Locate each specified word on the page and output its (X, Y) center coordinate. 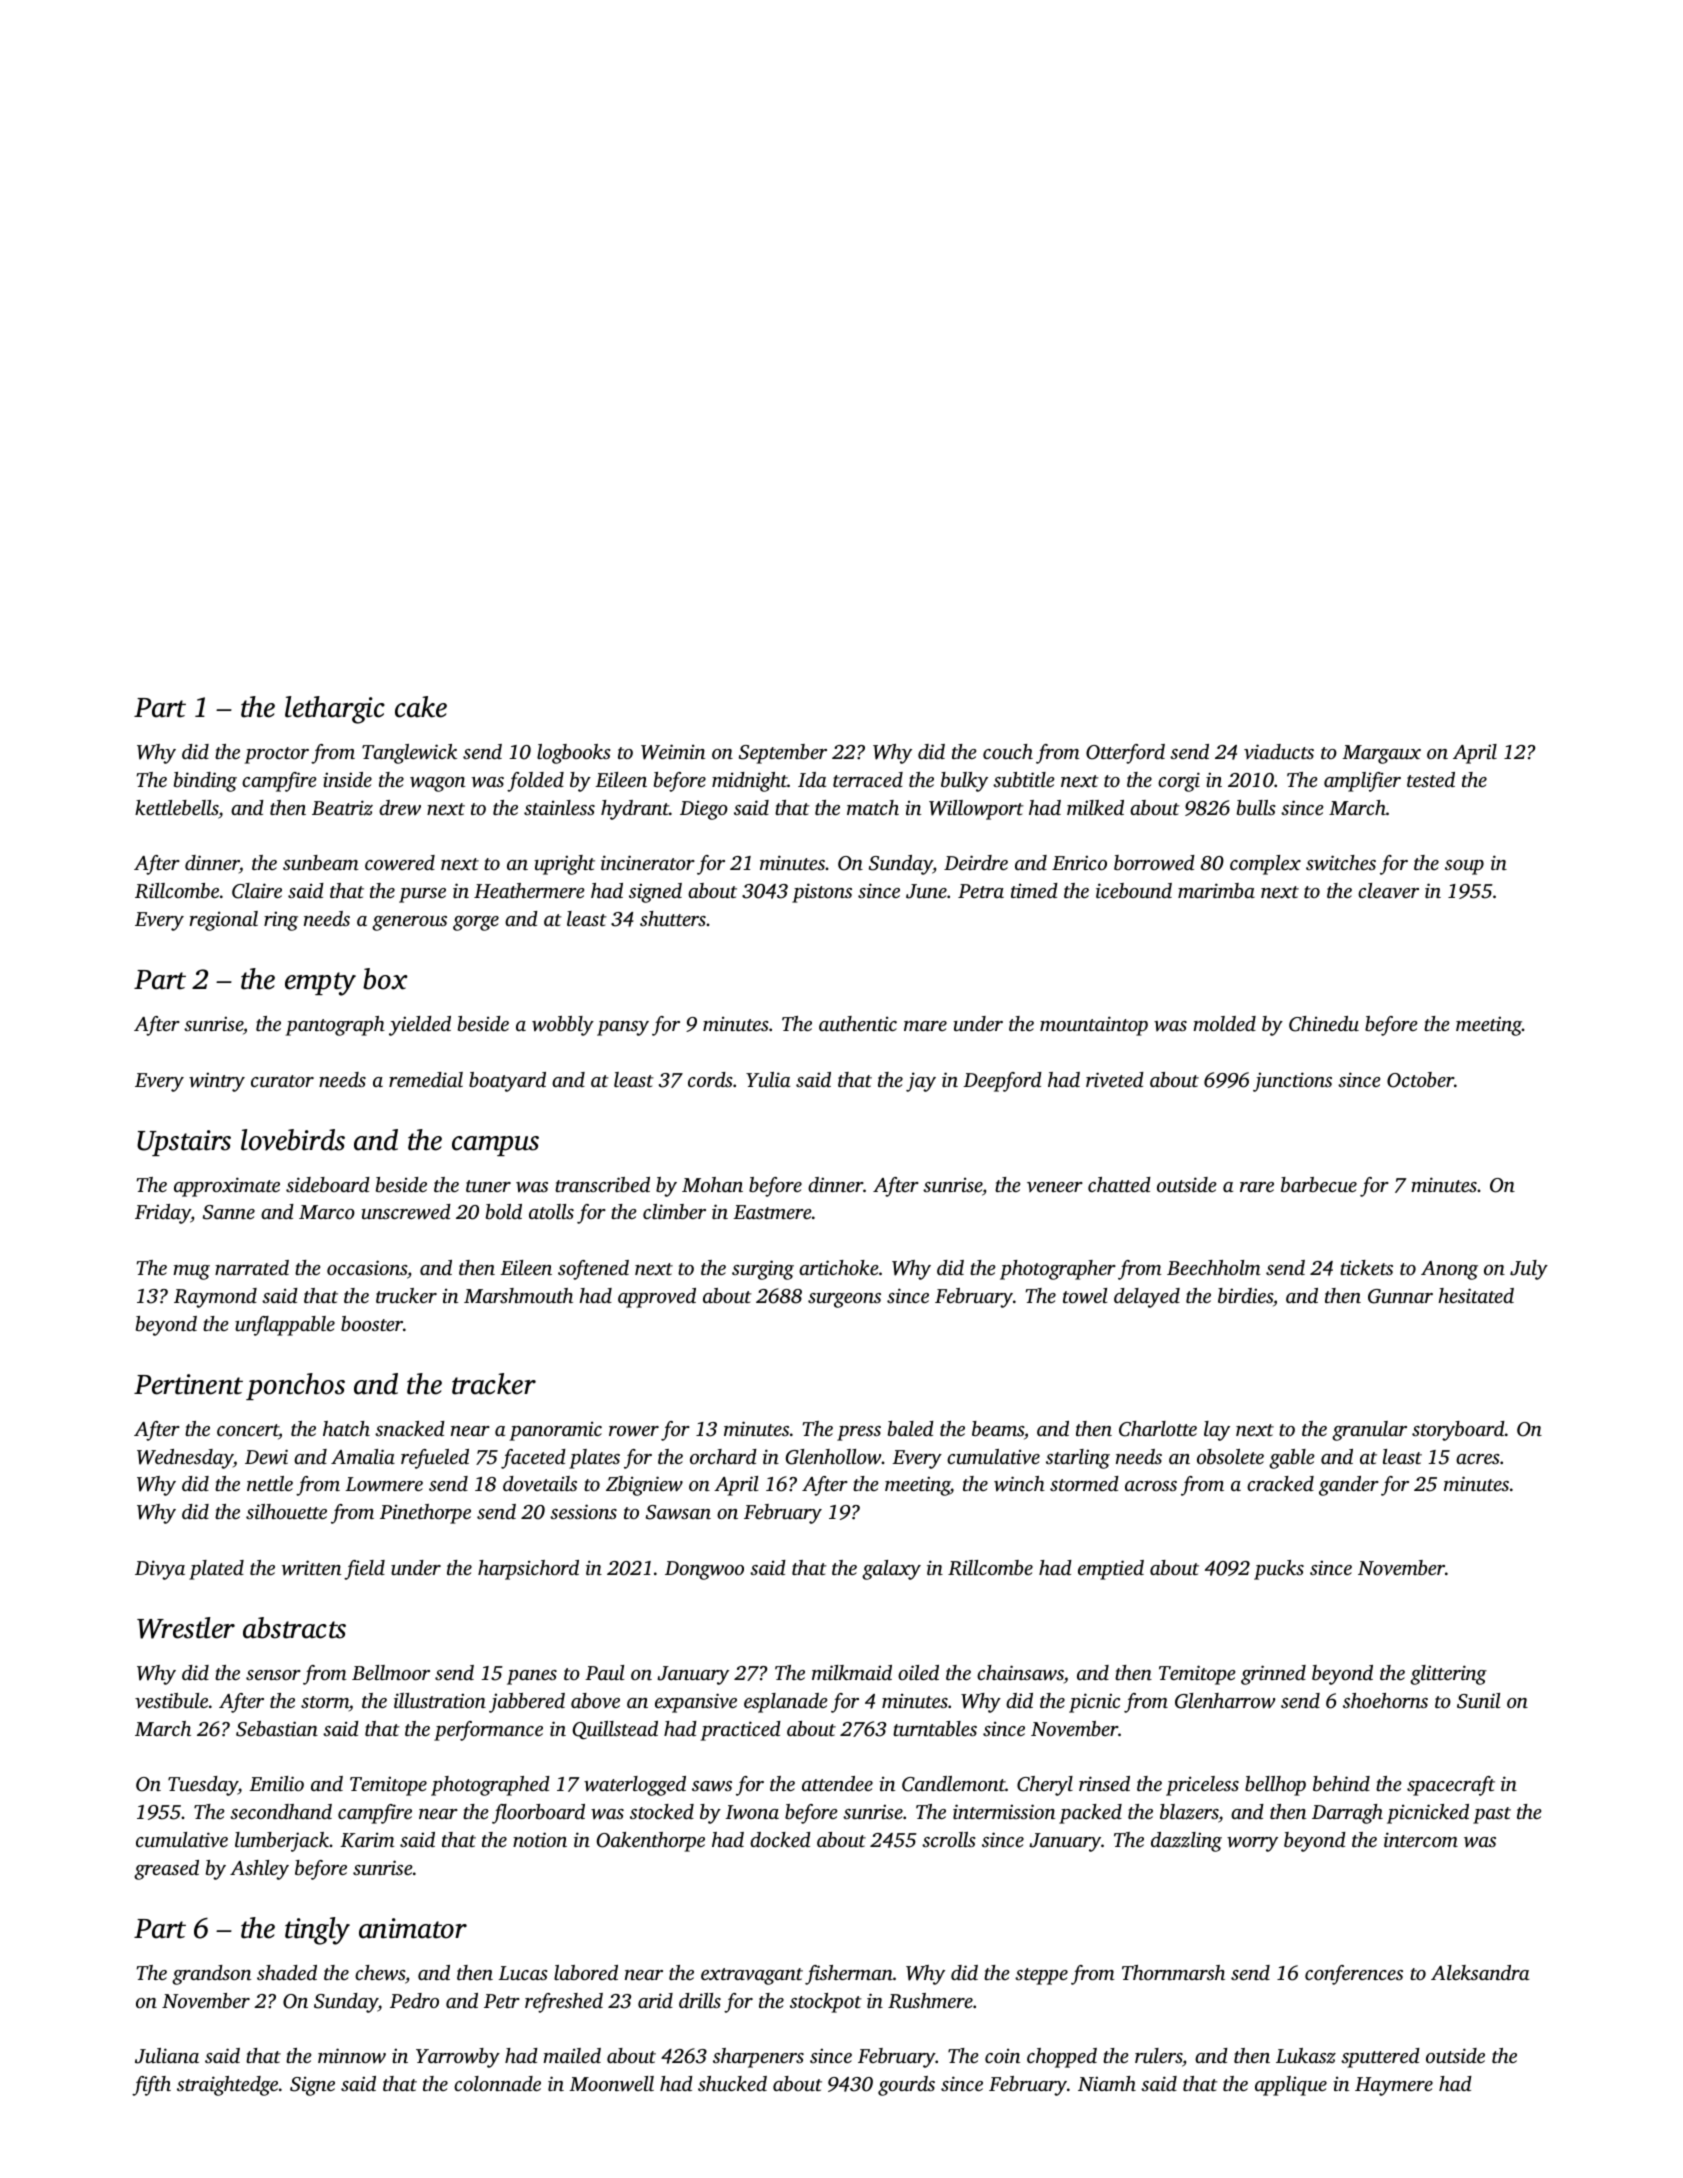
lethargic (335, 710)
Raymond (215, 1298)
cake (421, 707)
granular (1369, 1431)
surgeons (844, 1300)
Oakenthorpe (651, 1842)
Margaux (1381, 754)
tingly (317, 1931)
